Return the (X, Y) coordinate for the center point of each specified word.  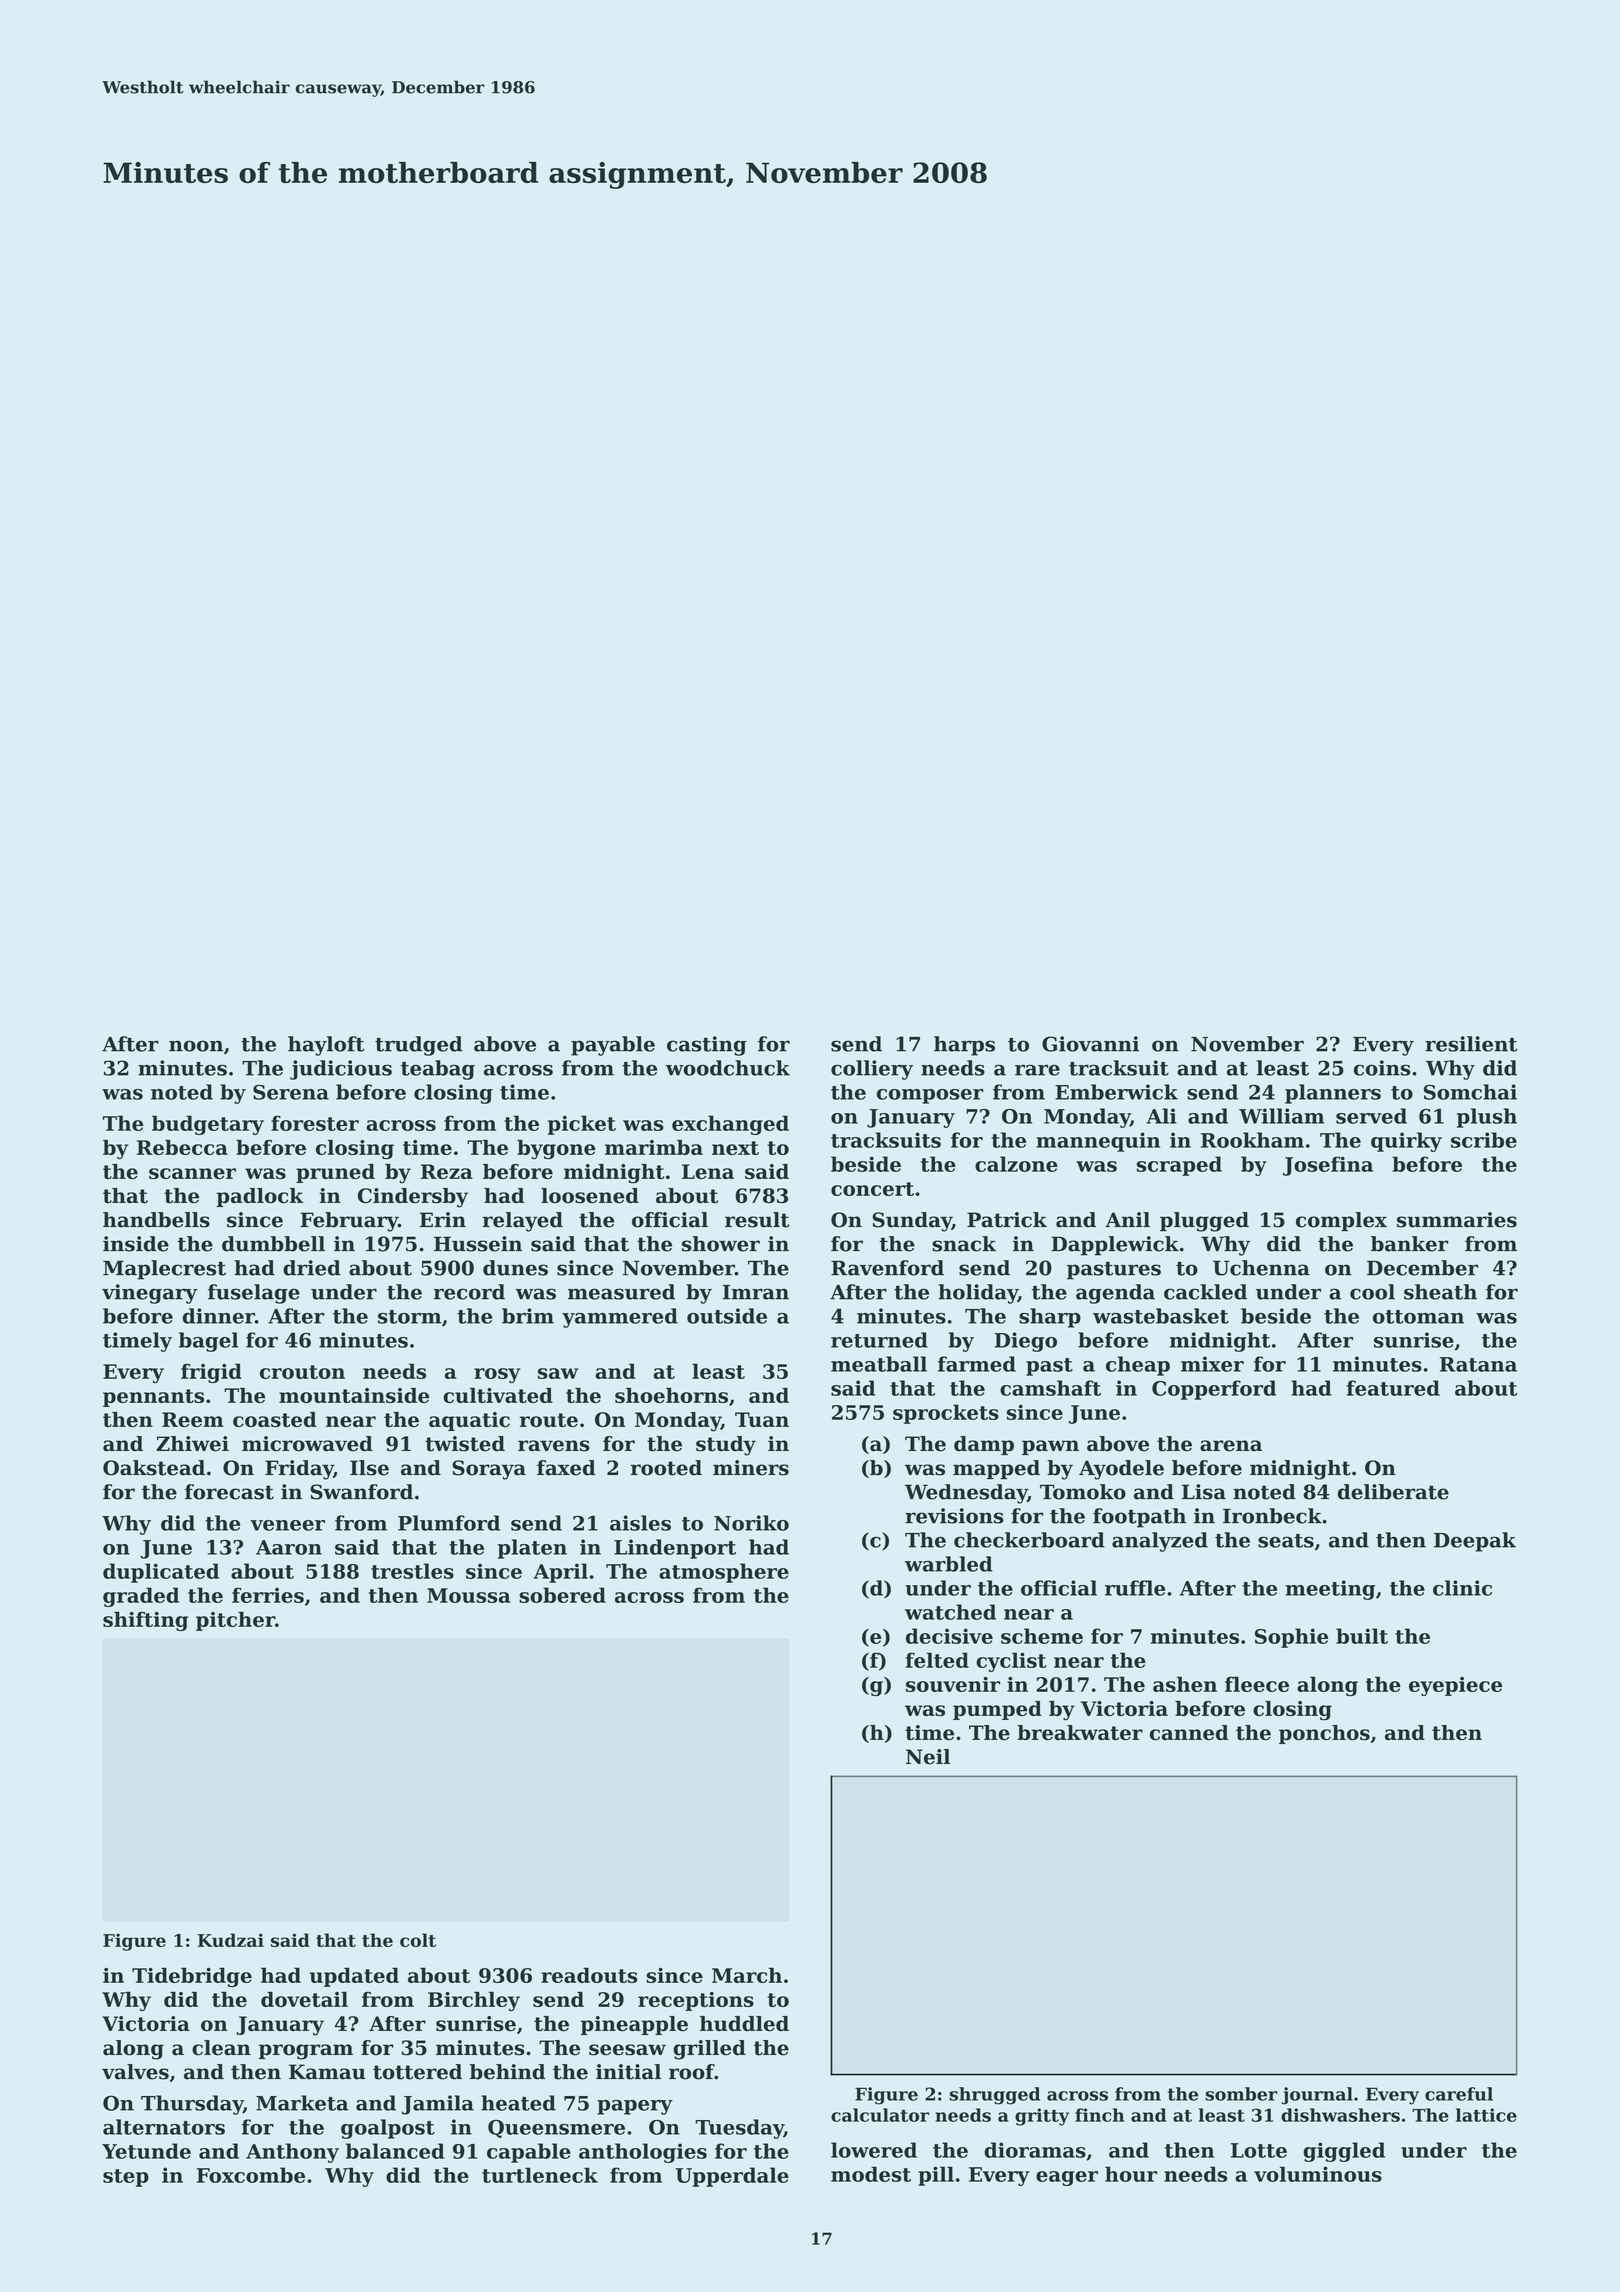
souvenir (953, 1684)
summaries (1457, 1220)
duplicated (161, 1573)
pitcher (235, 1621)
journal (1317, 2096)
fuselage (254, 1294)
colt (418, 1940)
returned (879, 1340)
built (1362, 1636)
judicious (341, 1070)
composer (930, 1096)
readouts (589, 1975)
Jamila (438, 2105)
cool (1372, 1292)
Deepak (1475, 1542)
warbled (949, 1564)
